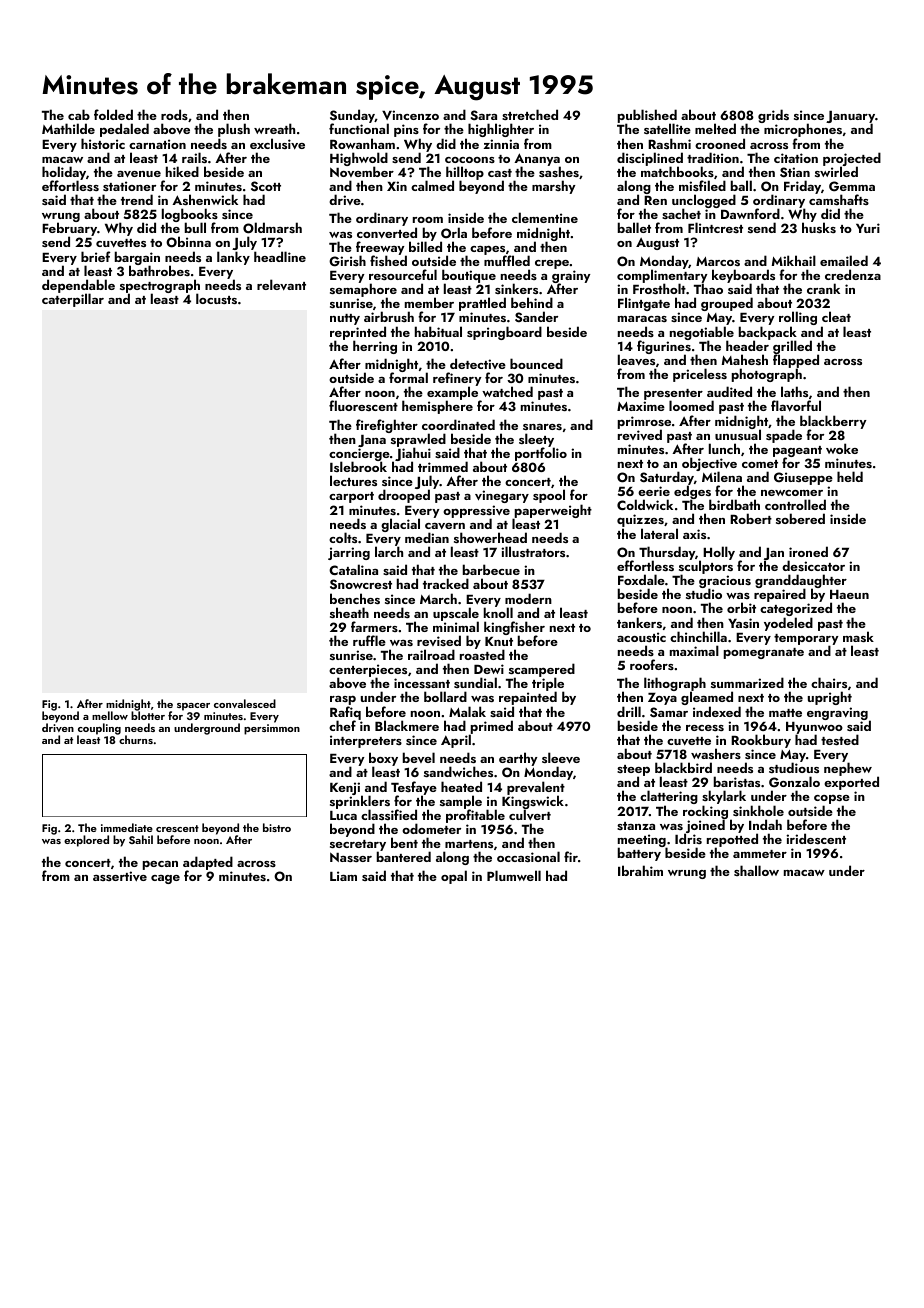  Describe the element at coordinates (349, 553) in the screenshot. I see `jarring` at that location.
